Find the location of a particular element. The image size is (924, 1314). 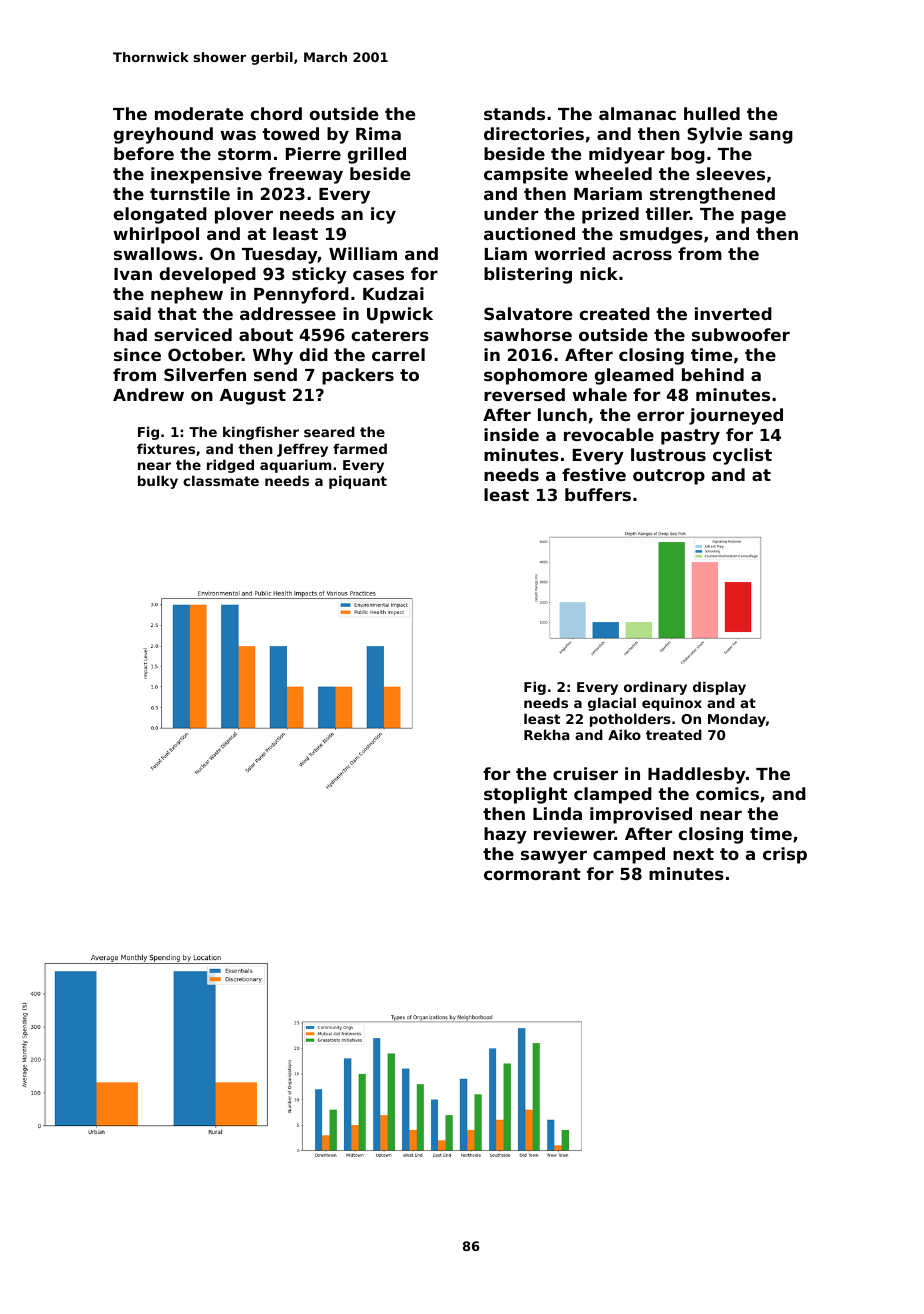

Salvatore is located at coordinates (528, 313).
